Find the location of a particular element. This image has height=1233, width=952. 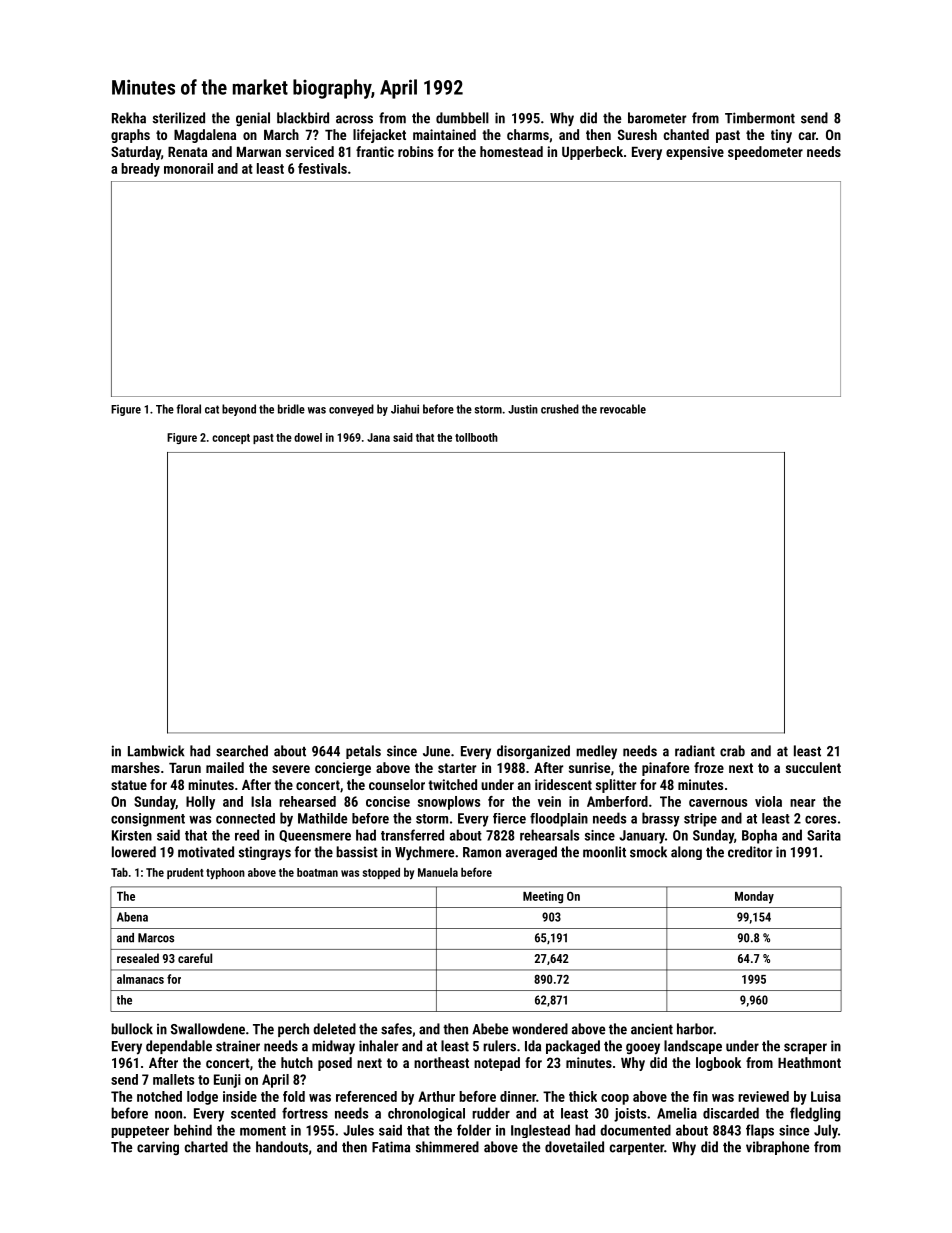

concept is located at coordinates (231, 439).
